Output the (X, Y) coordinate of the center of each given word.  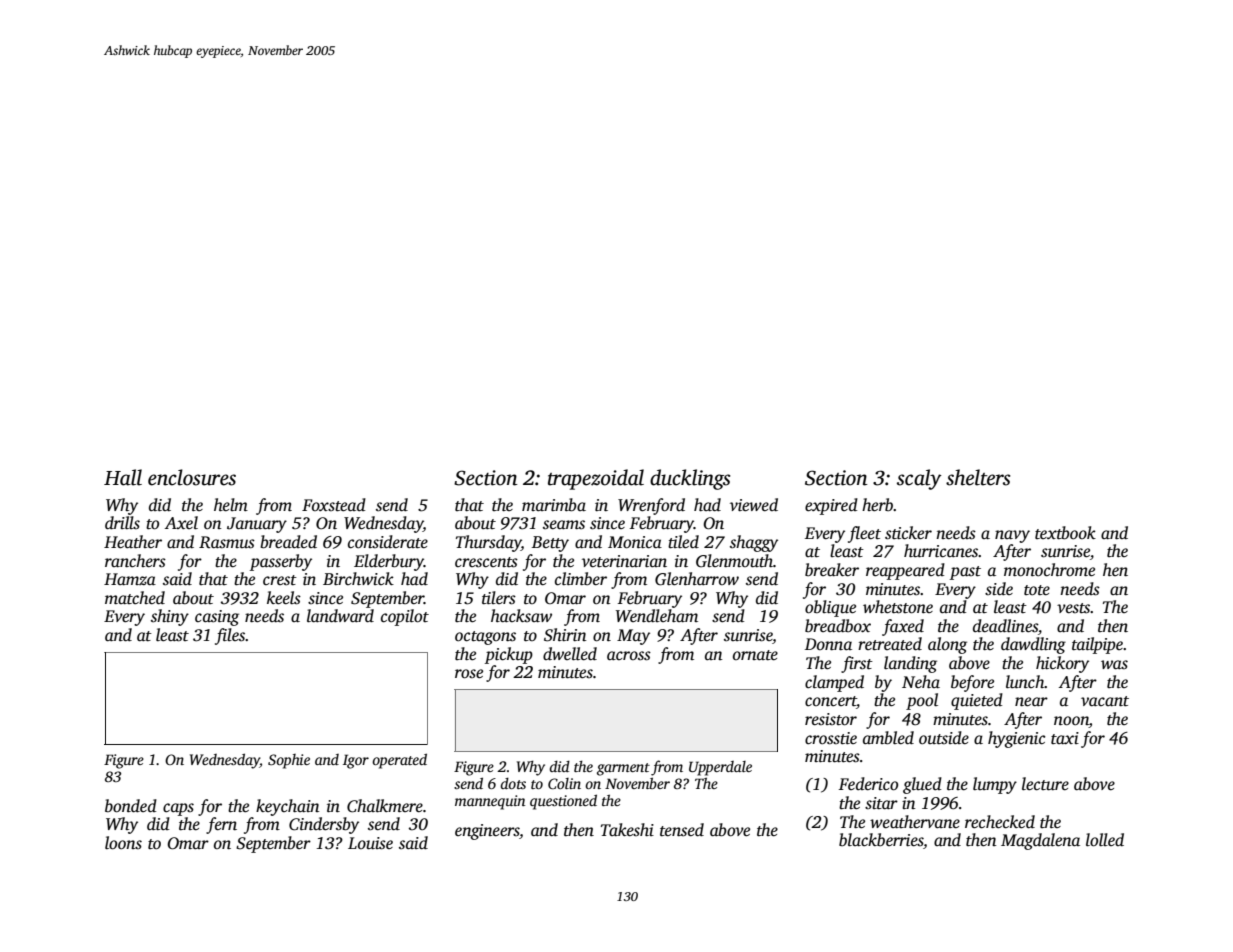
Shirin (565, 635)
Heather (133, 542)
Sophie (289, 761)
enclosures (192, 477)
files (230, 636)
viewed (754, 505)
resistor (831, 719)
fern (221, 825)
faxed (903, 627)
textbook (1065, 533)
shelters (978, 477)
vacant (1105, 701)
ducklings (690, 479)
